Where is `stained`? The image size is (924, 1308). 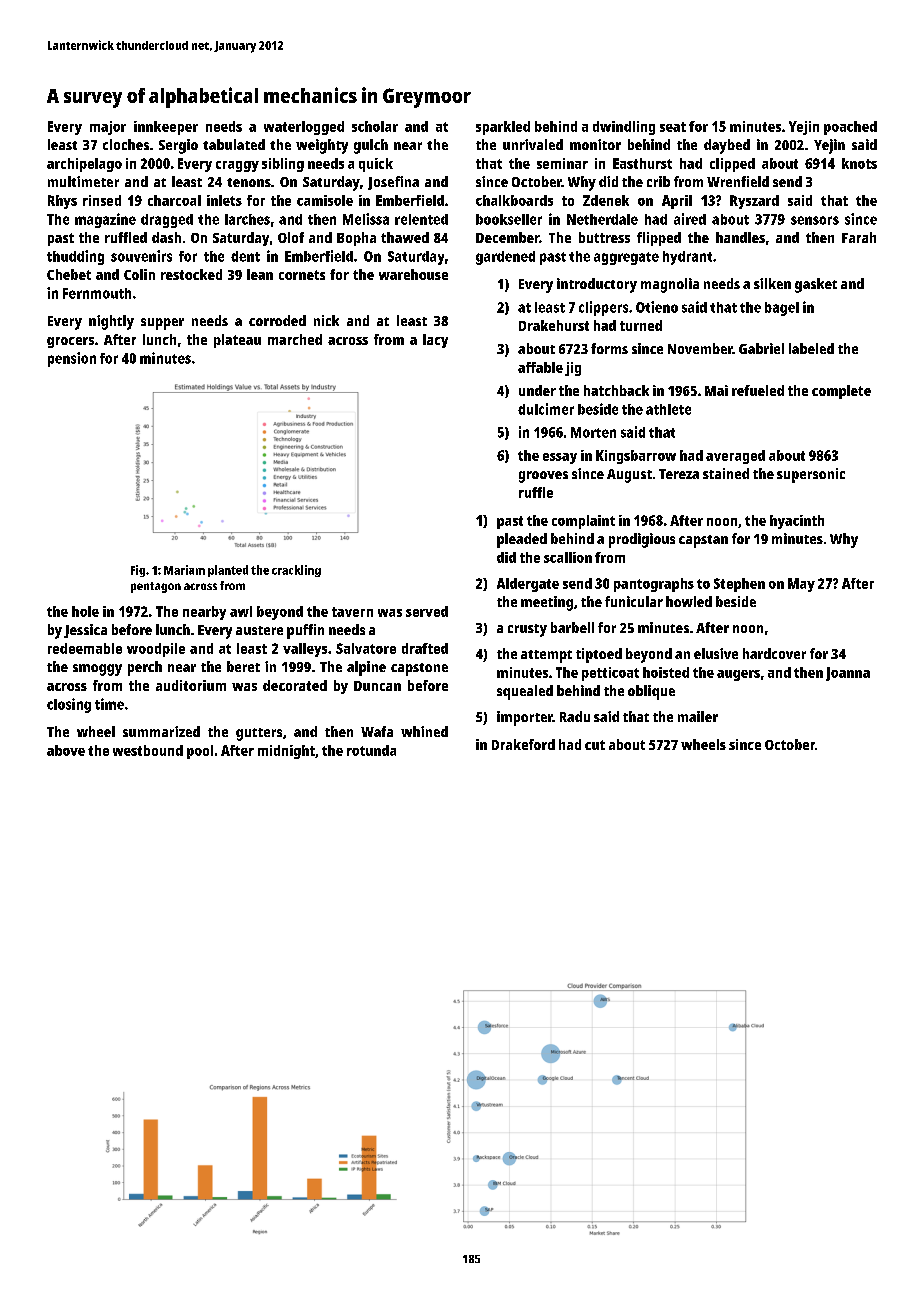 stained is located at coordinates (726, 473).
